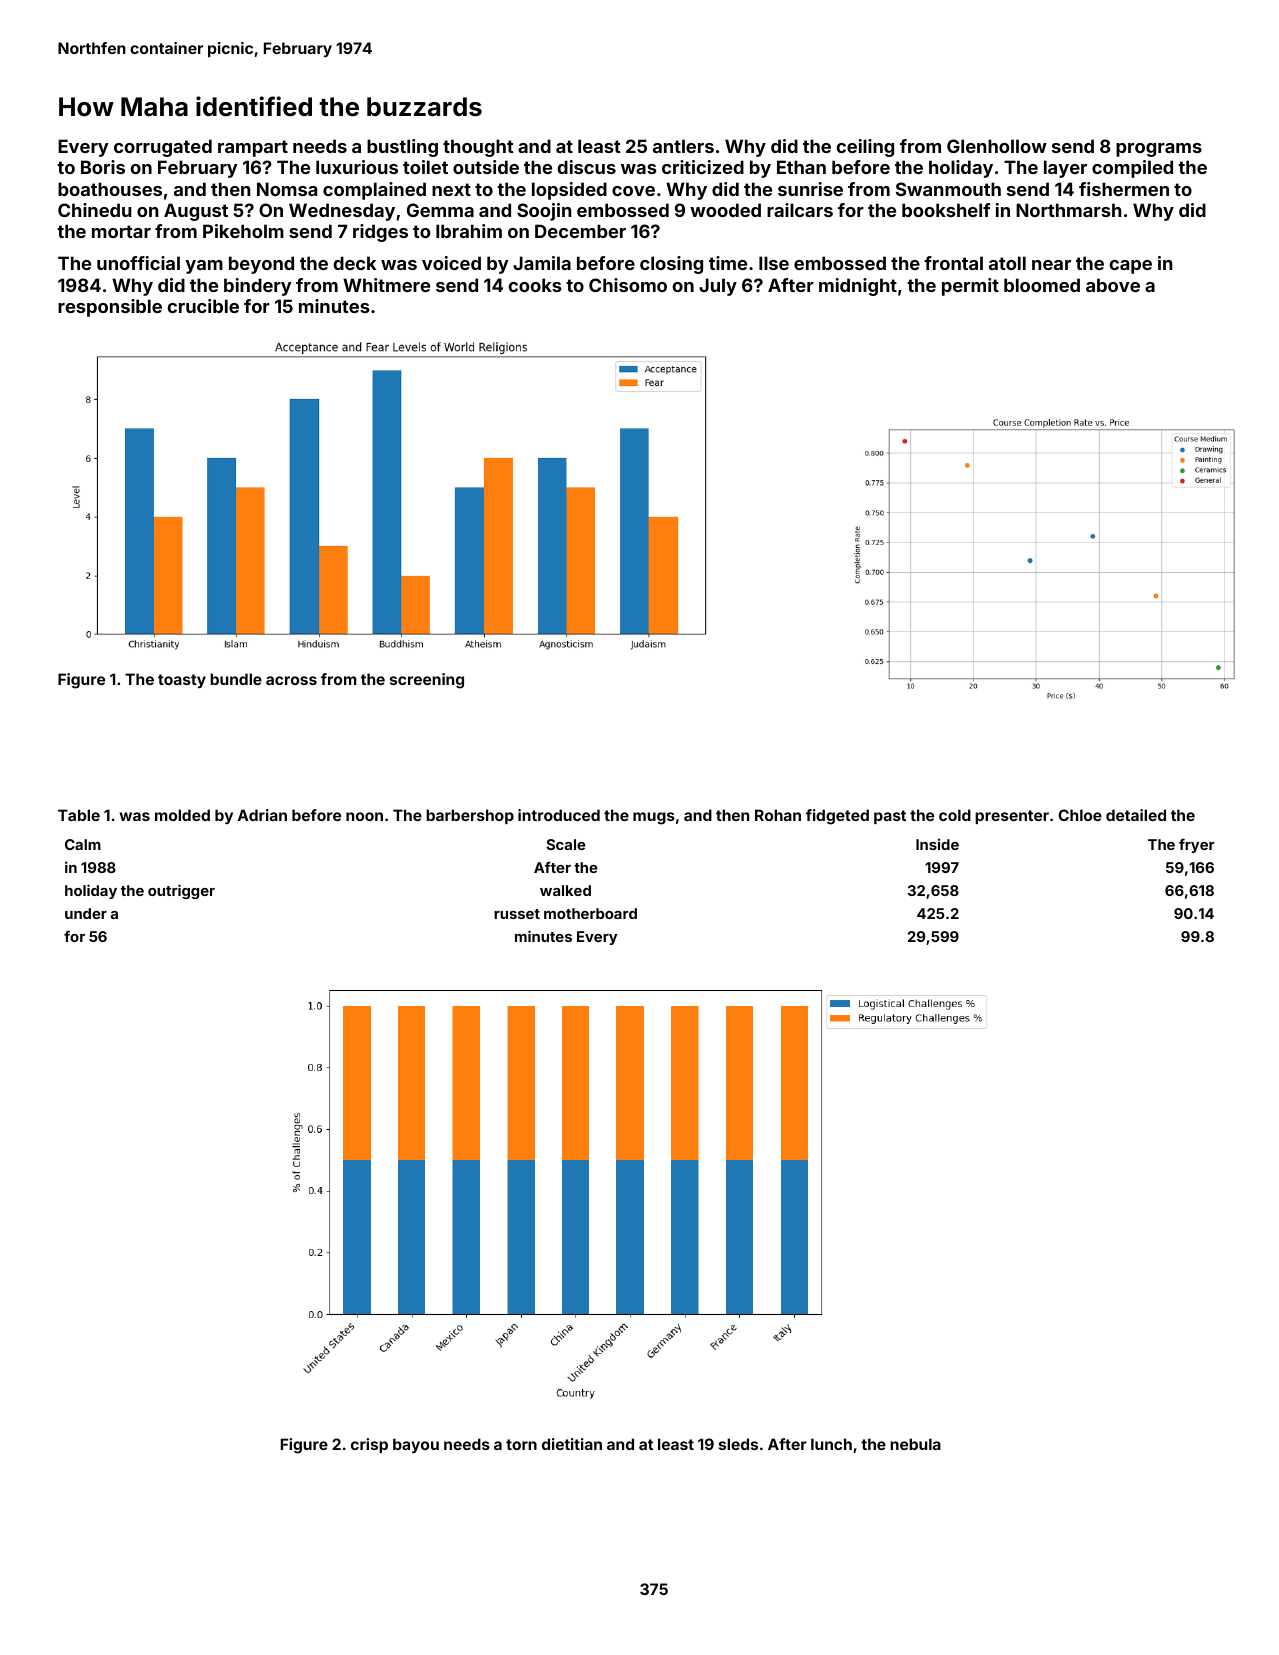 The height and width of the screenshot is (1655, 1279). Describe the element at coordinates (110, 308) in the screenshot. I see `responsible` at that location.
